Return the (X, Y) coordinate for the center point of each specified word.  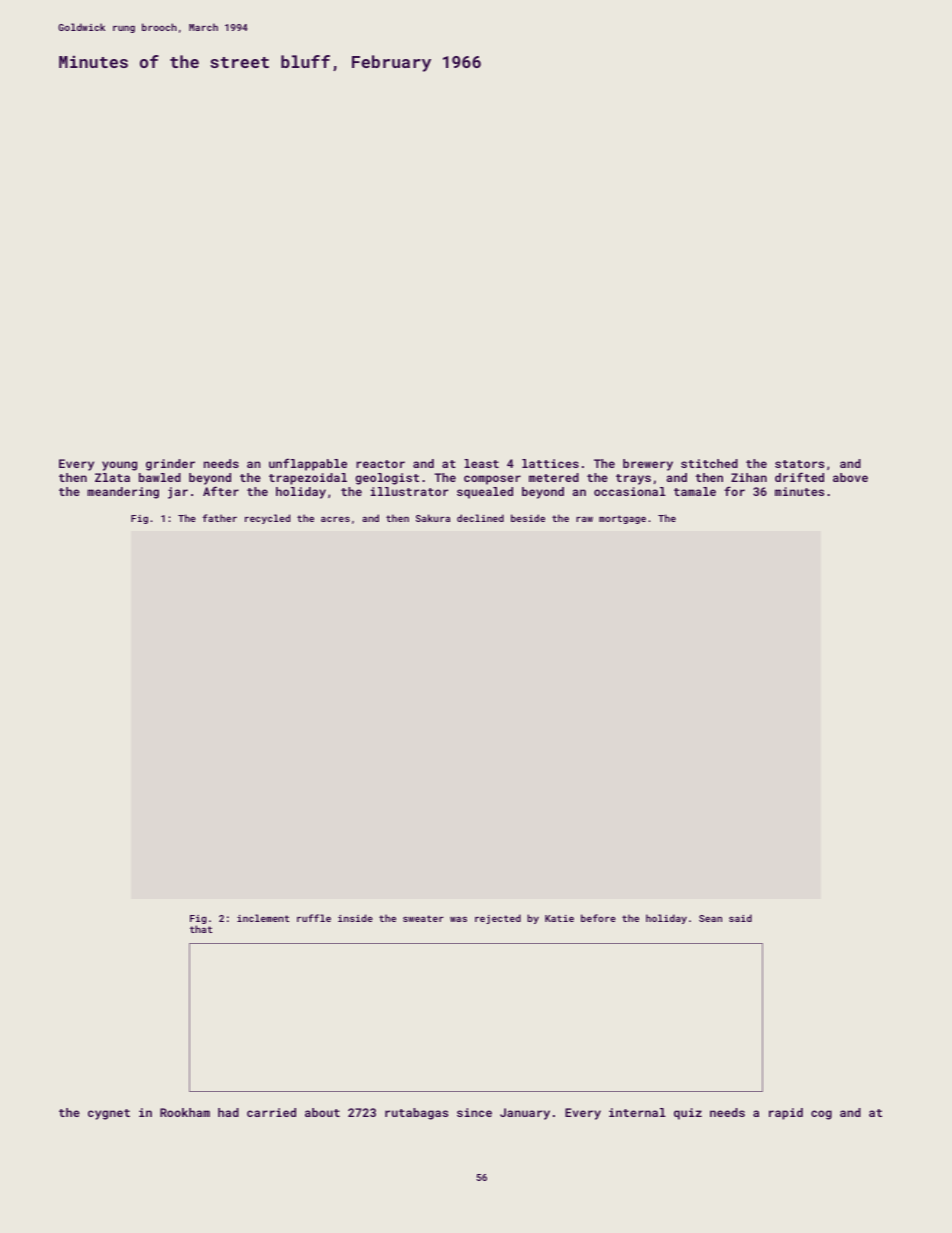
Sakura (433, 518)
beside (528, 518)
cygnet (109, 1114)
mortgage (622, 519)
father (219, 518)
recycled (267, 519)
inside (355, 918)
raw (584, 519)
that (201, 929)
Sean (710, 918)
